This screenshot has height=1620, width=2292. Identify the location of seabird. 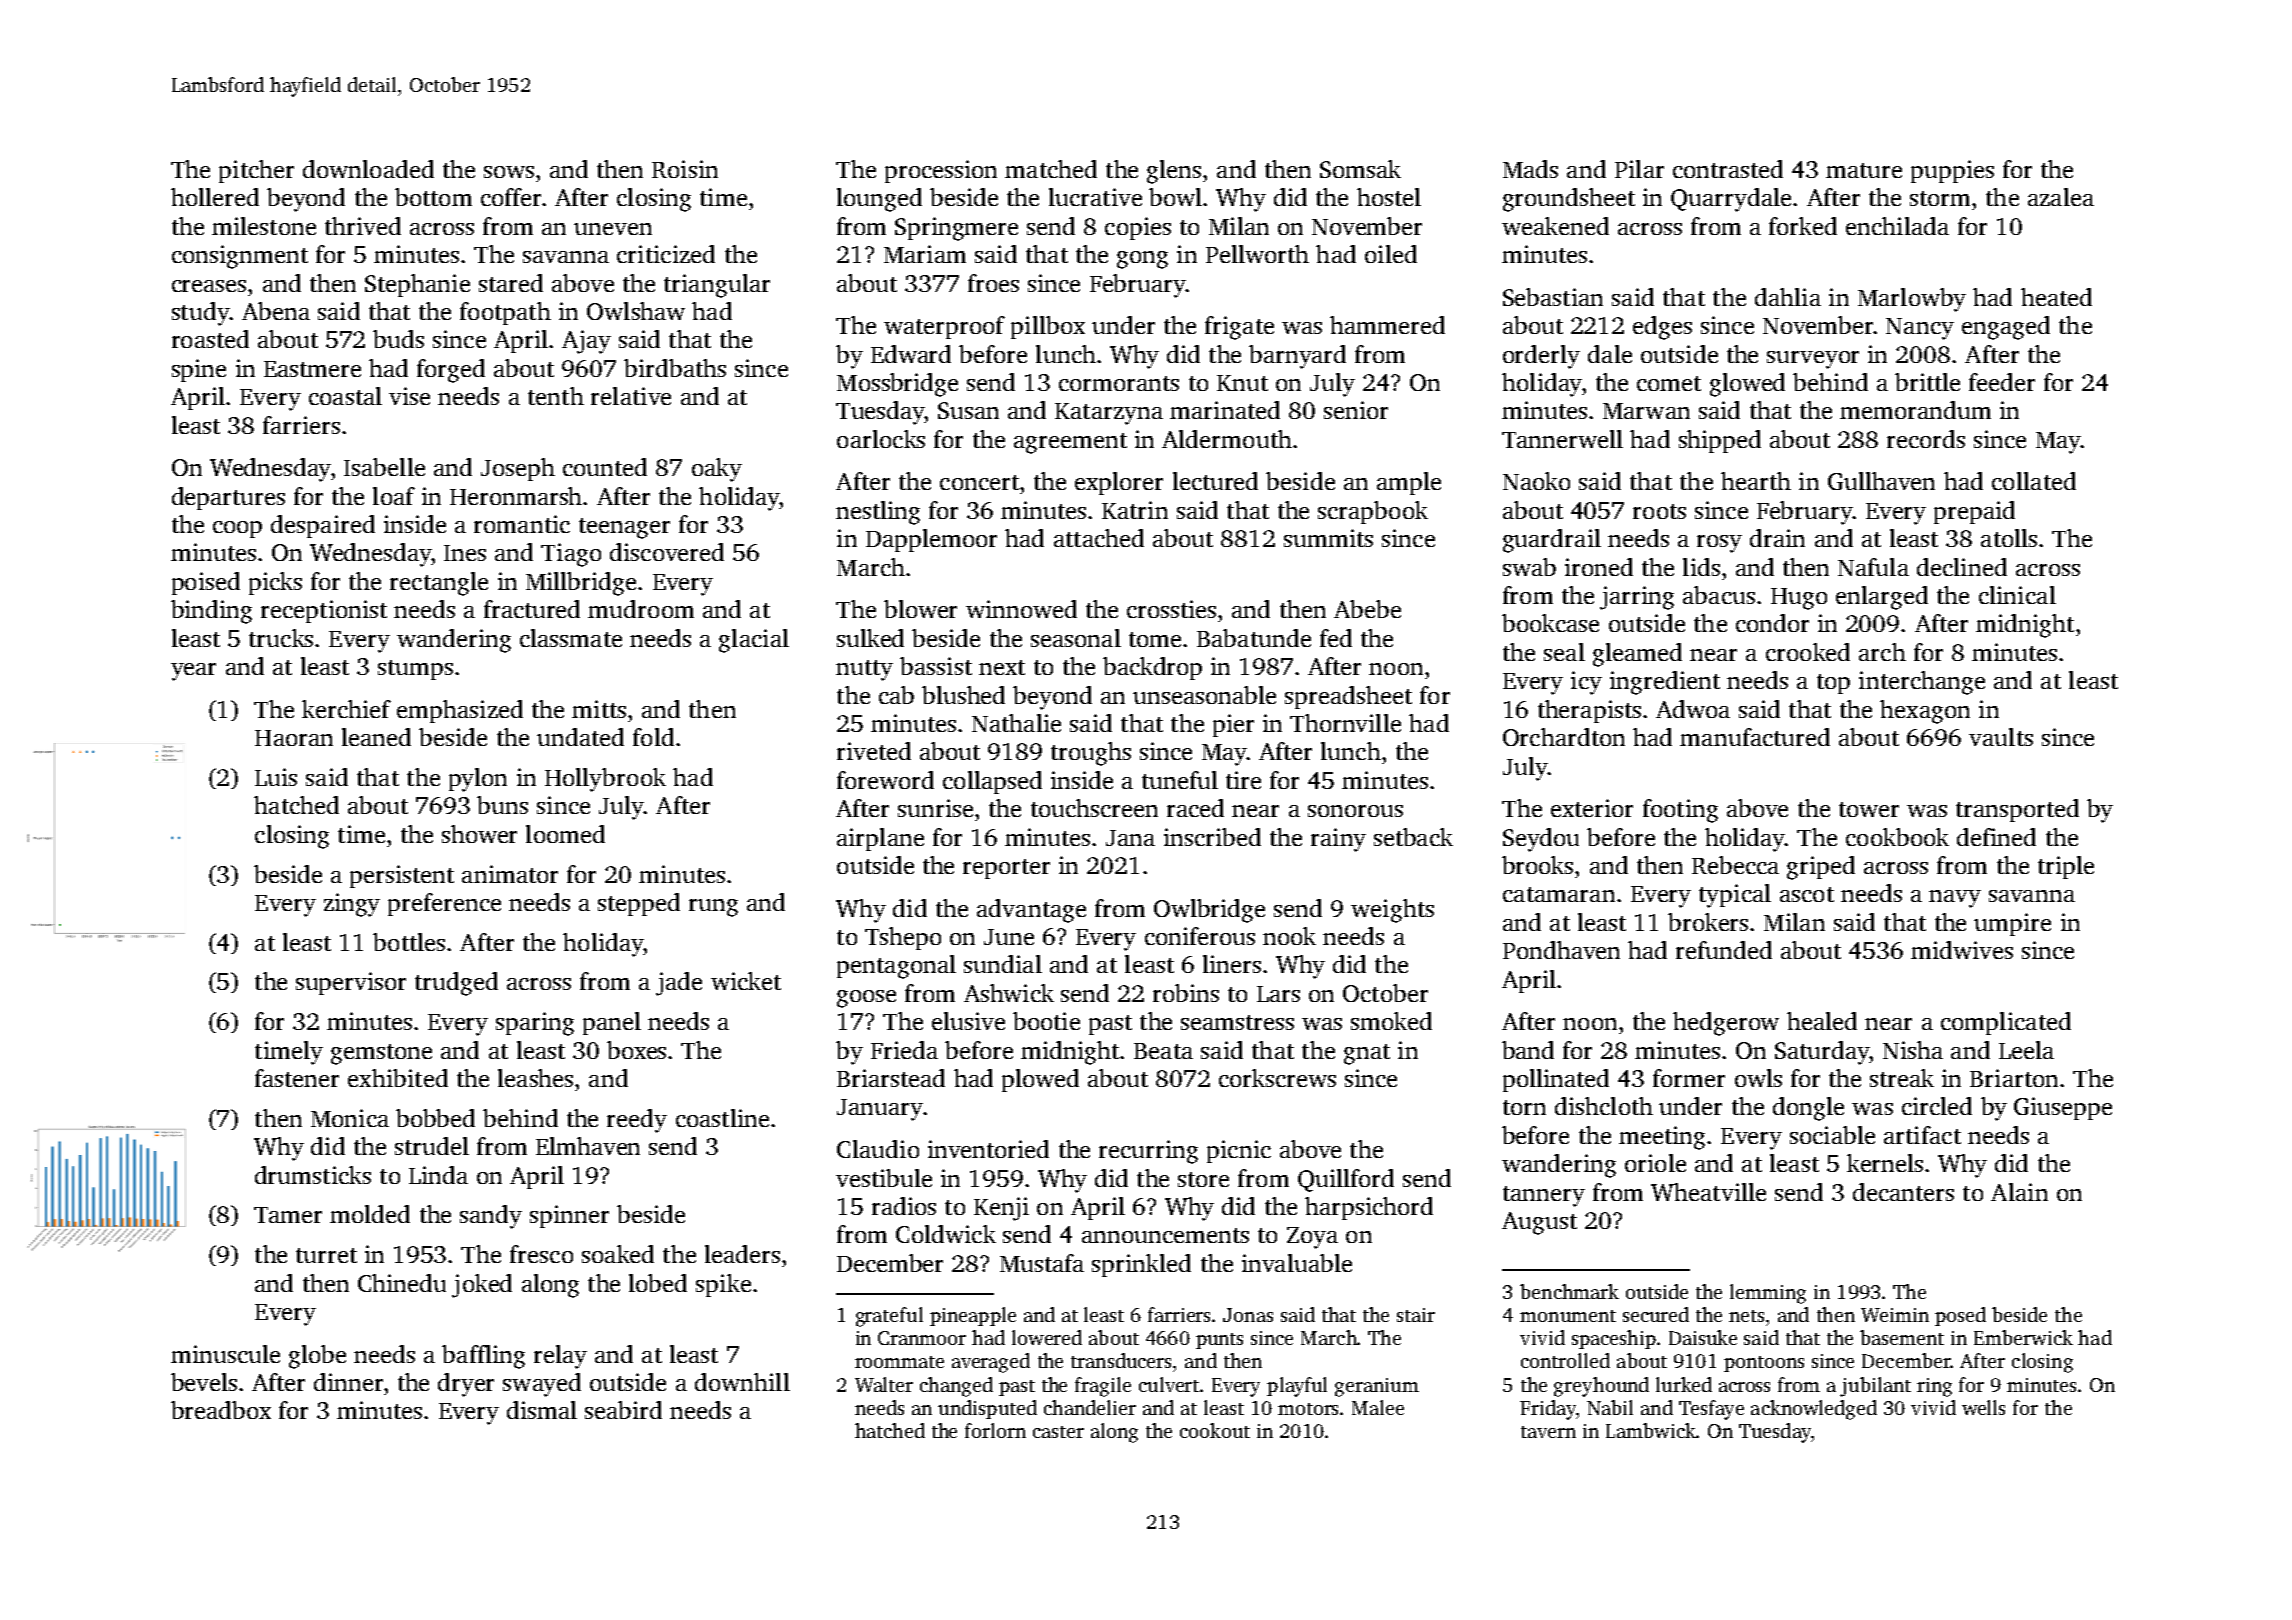
(623, 1410).
